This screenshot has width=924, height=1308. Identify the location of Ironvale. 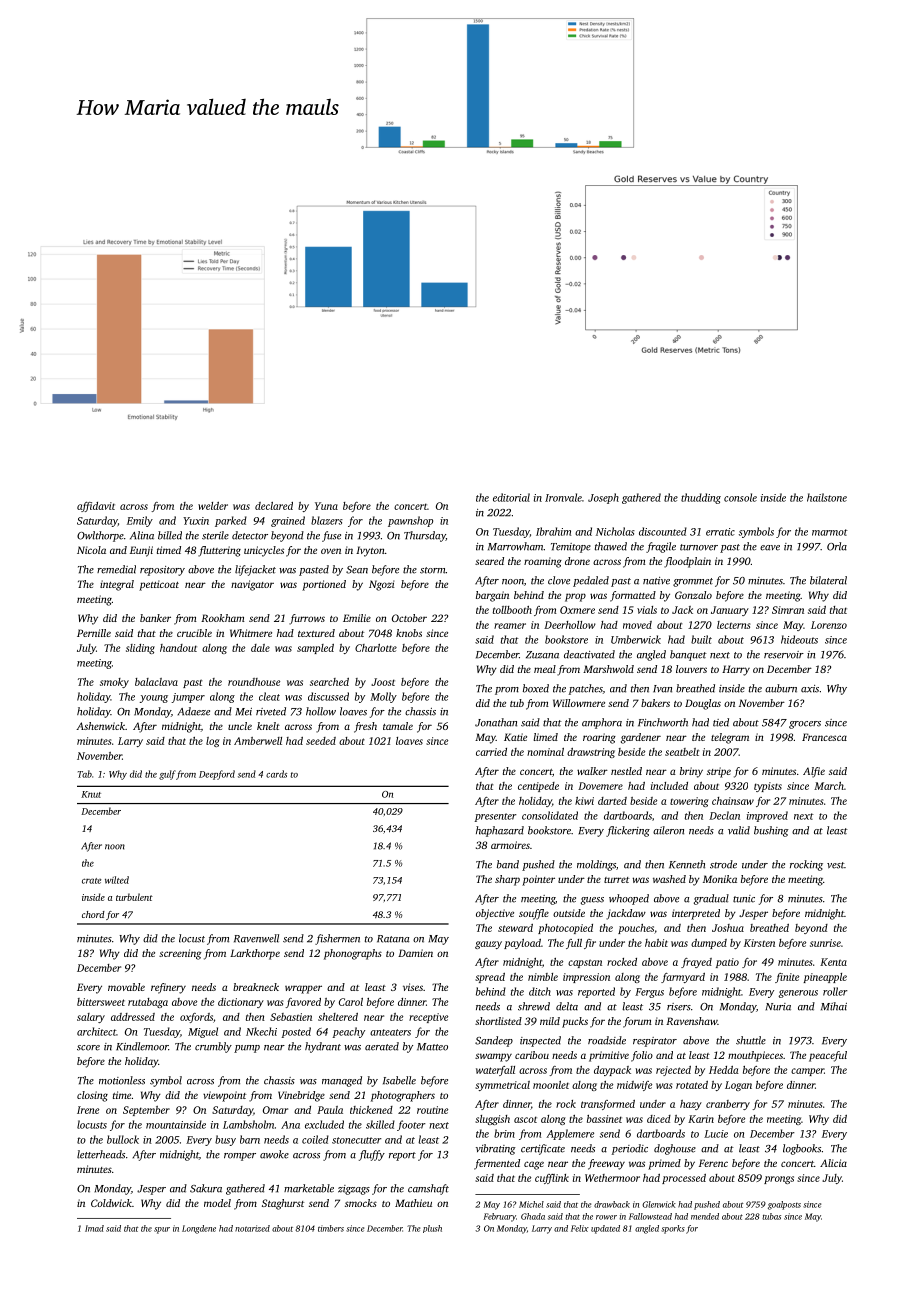
(563, 497).
